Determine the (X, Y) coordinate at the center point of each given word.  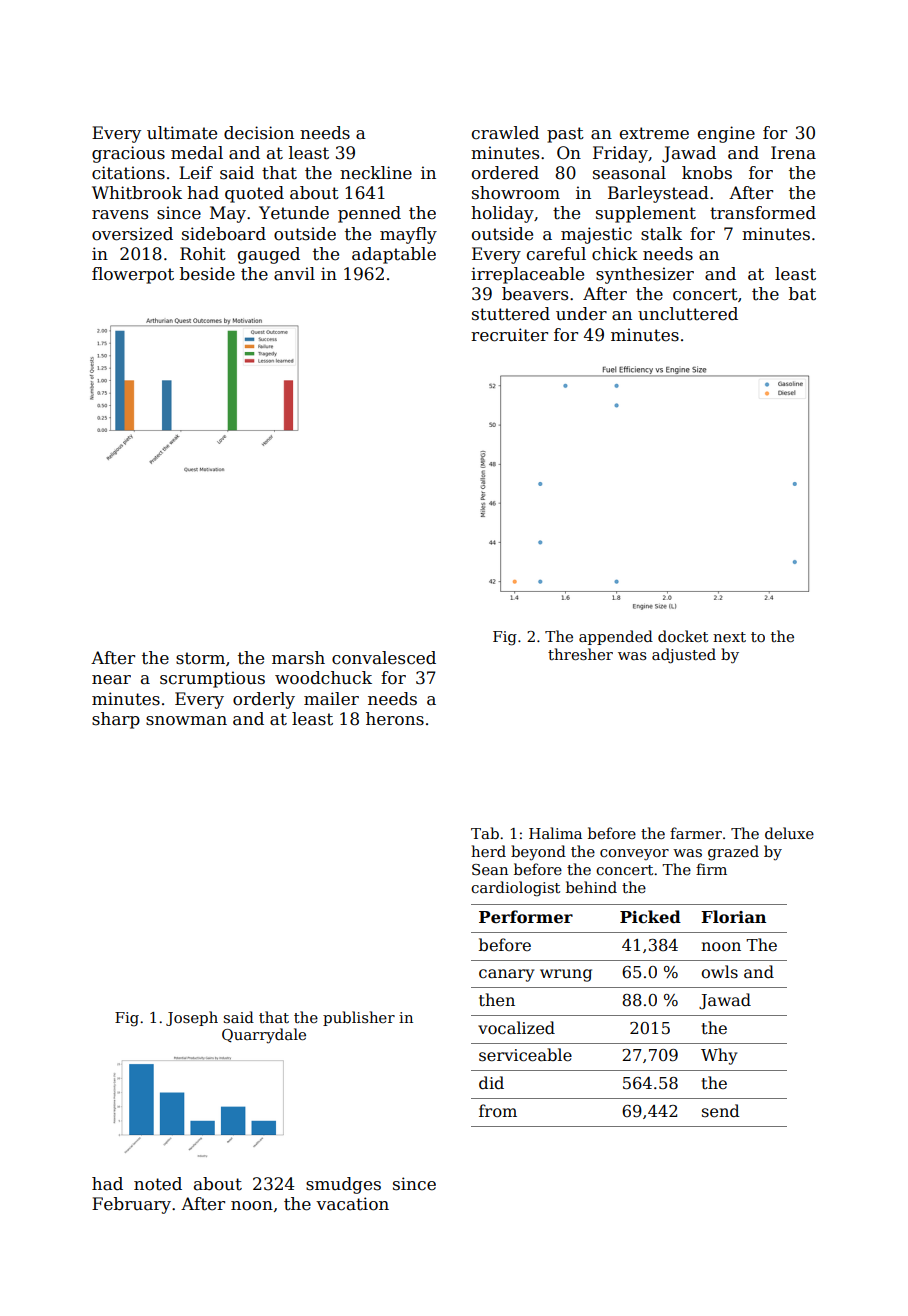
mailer (331, 699)
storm (200, 658)
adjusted (684, 656)
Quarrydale (264, 1036)
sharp (116, 720)
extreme (654, 133)
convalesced (384, 658)
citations (128, 173)
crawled (505, 133)
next (729, 637)
